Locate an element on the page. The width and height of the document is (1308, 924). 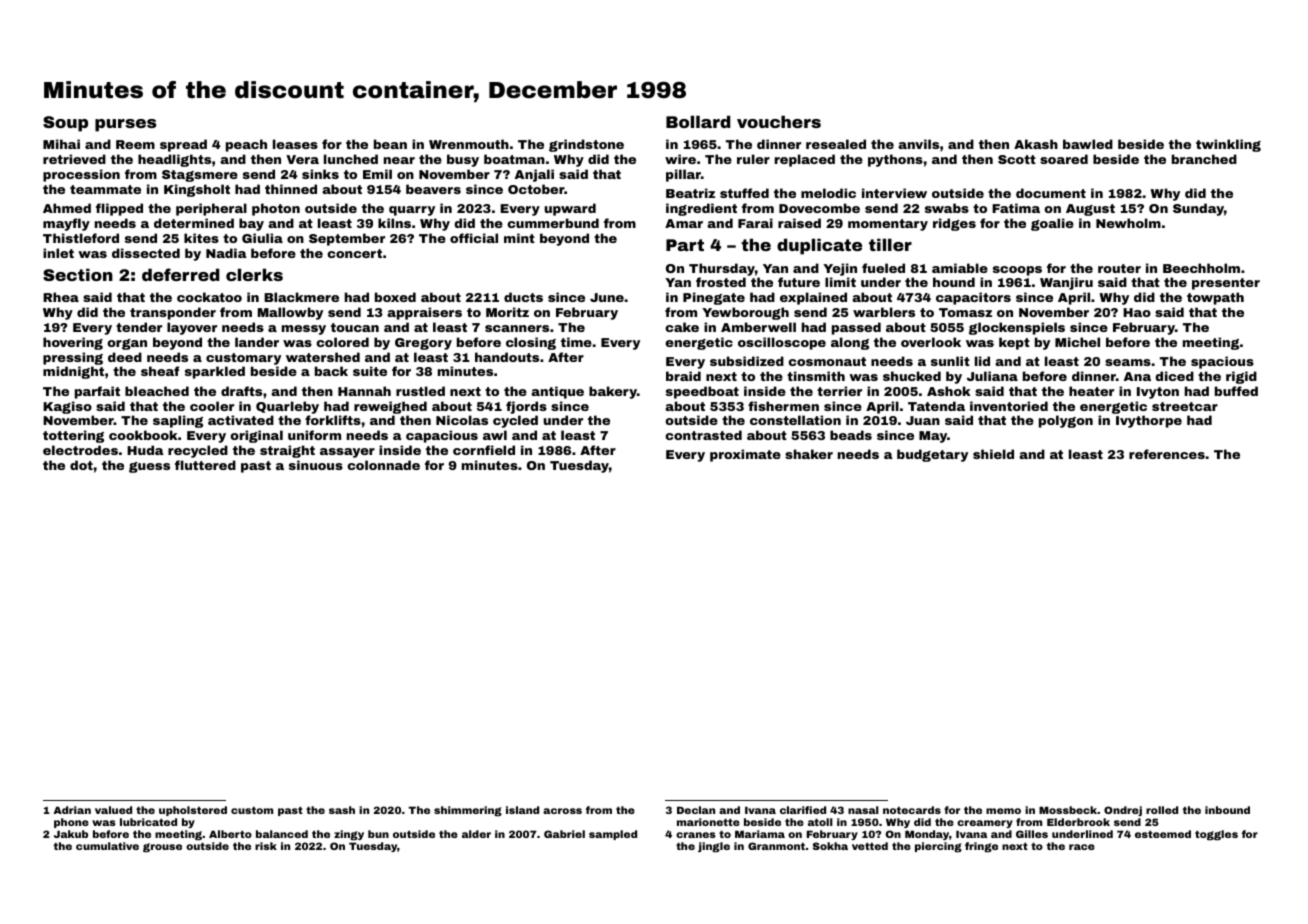
anvils is located at coordinates (918, 144).
